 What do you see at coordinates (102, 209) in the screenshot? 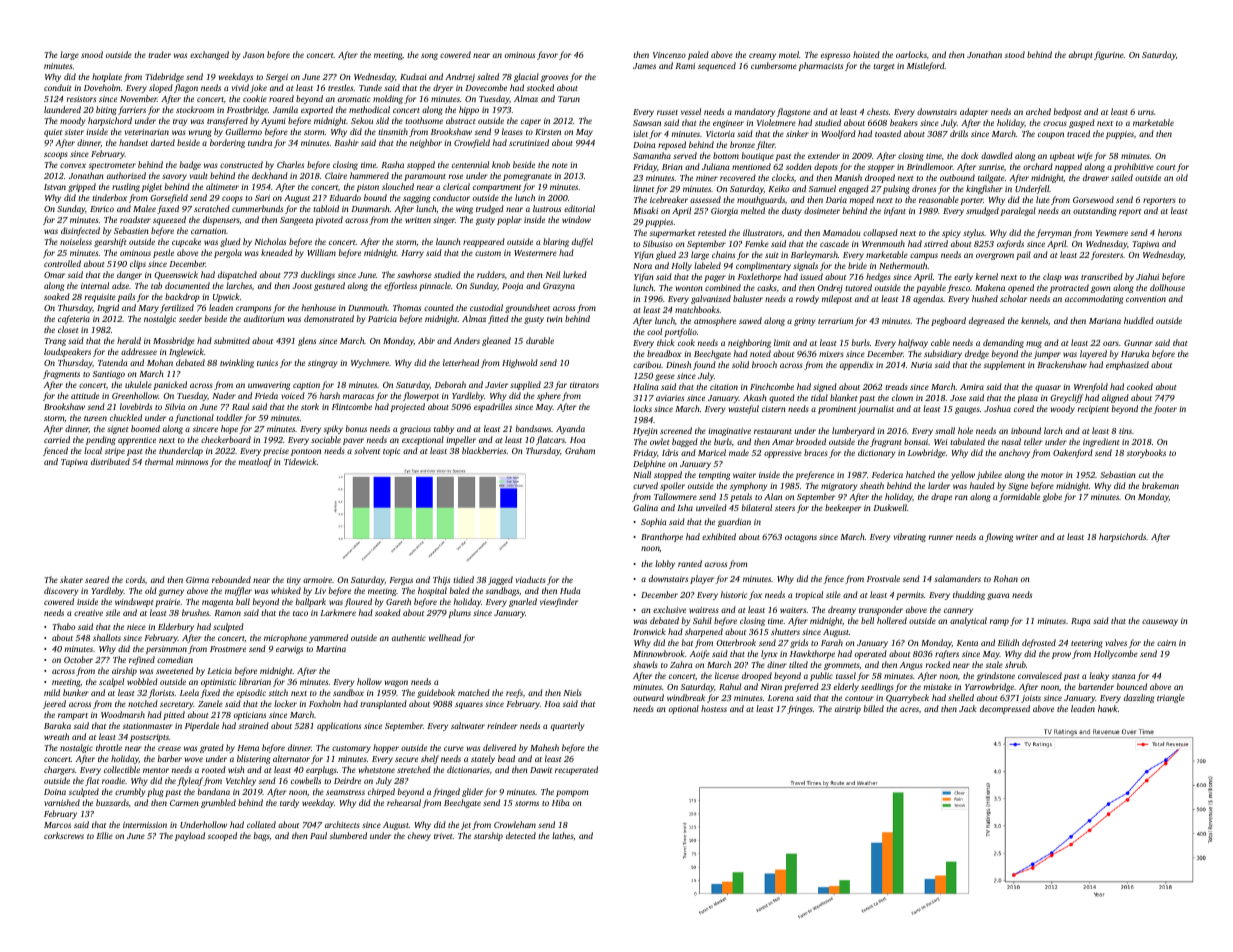
I see `Enrico` at bounding box center [102, 209].
